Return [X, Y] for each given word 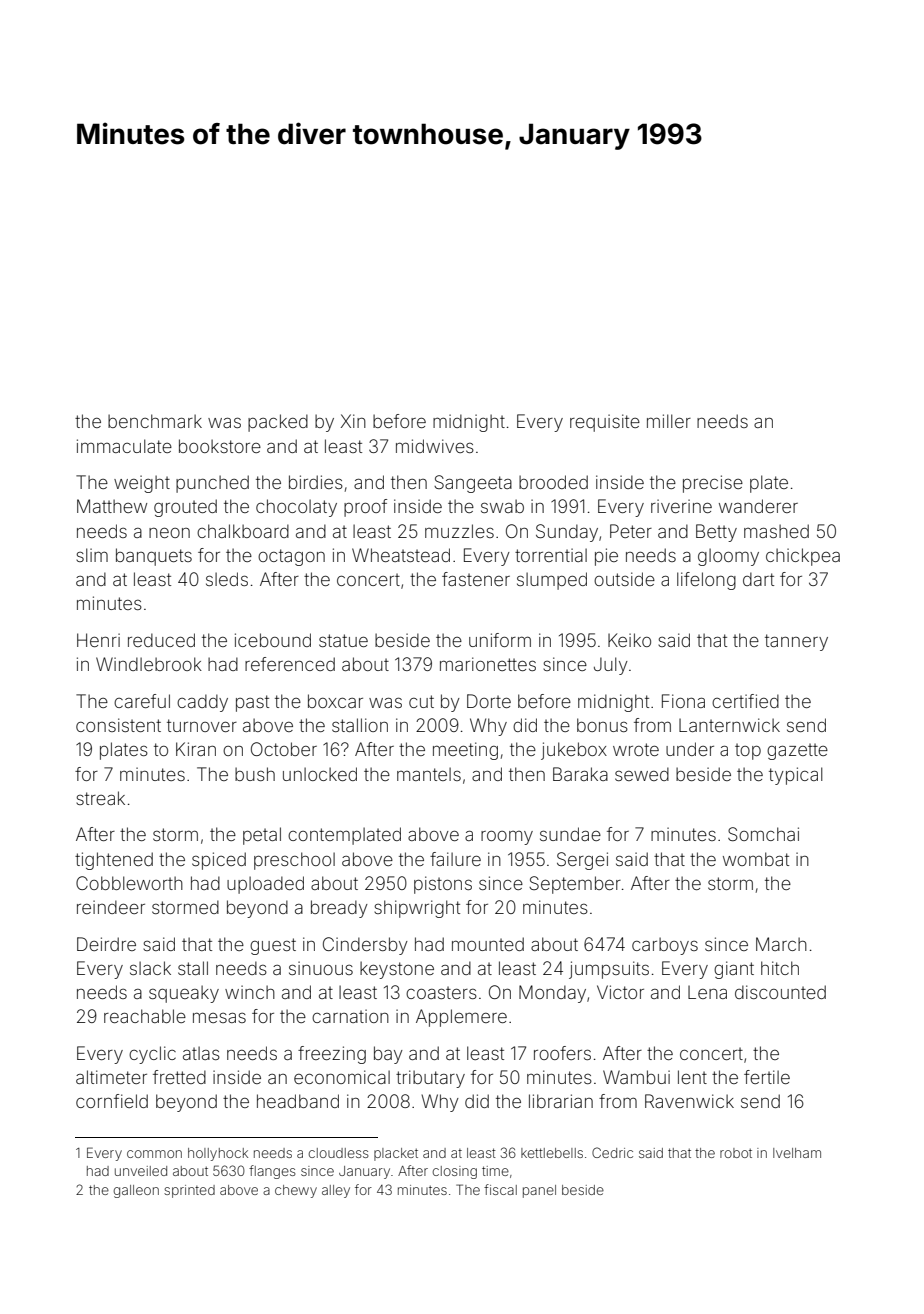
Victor [620, 992]
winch [250, 992]
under [690, 749]
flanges [272, 1172]
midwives [435, 446]
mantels [429, 774]
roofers [562, 1053]
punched [212, 484]
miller [669, 421]
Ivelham [797, 1153]
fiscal [500, 1189]
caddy [202, 703]
